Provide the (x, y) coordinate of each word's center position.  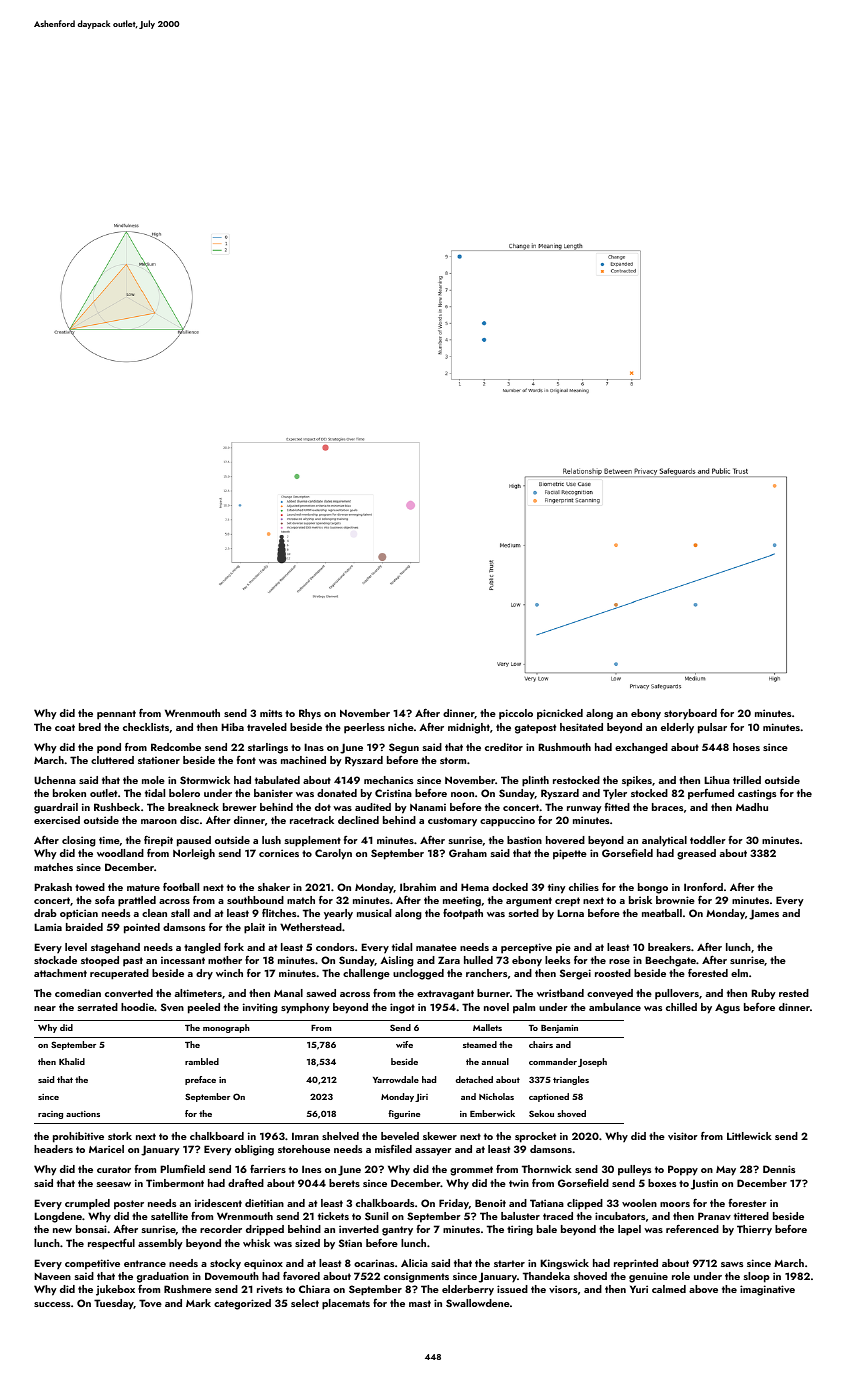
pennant (116, 715)
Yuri (639, 1289)
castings (757, 794)
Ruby (764, 994)
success (52, 1304)
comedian (78, 993)
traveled (267, 727)
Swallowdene (478, 1303)
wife (404, 1044)
